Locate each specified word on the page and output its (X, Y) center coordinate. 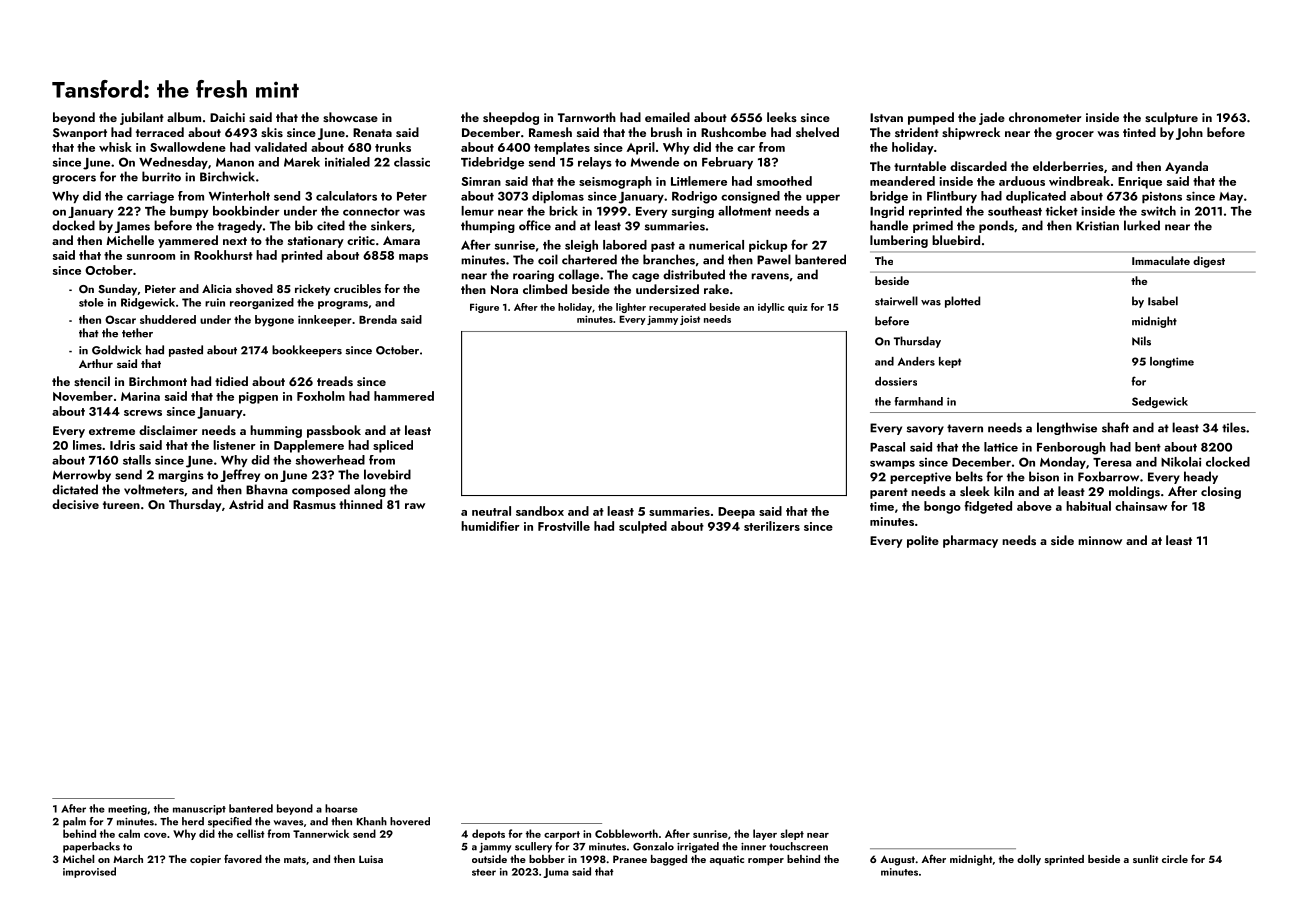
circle (1175, 859)
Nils (1141, 341)
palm (74, 822)
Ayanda (1186, 167)
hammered (404, 396)
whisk (115, 147)
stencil (92, 381)
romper (766, 862)
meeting (127, 810)
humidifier (490, 526)
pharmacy (970, 541)
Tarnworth (587, 117)
